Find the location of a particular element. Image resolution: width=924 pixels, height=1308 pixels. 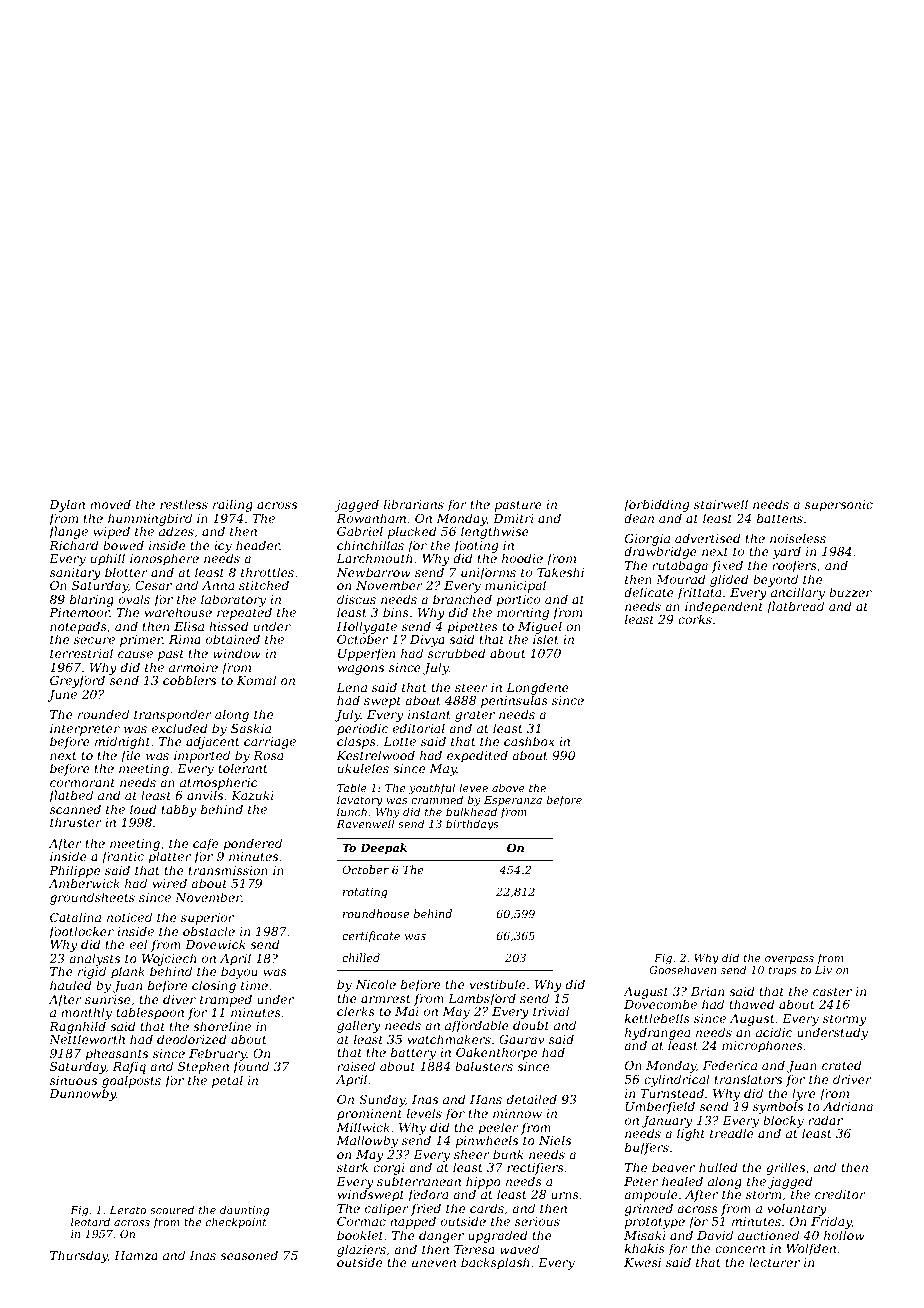

petal is located at coordinates (227, 1081).
